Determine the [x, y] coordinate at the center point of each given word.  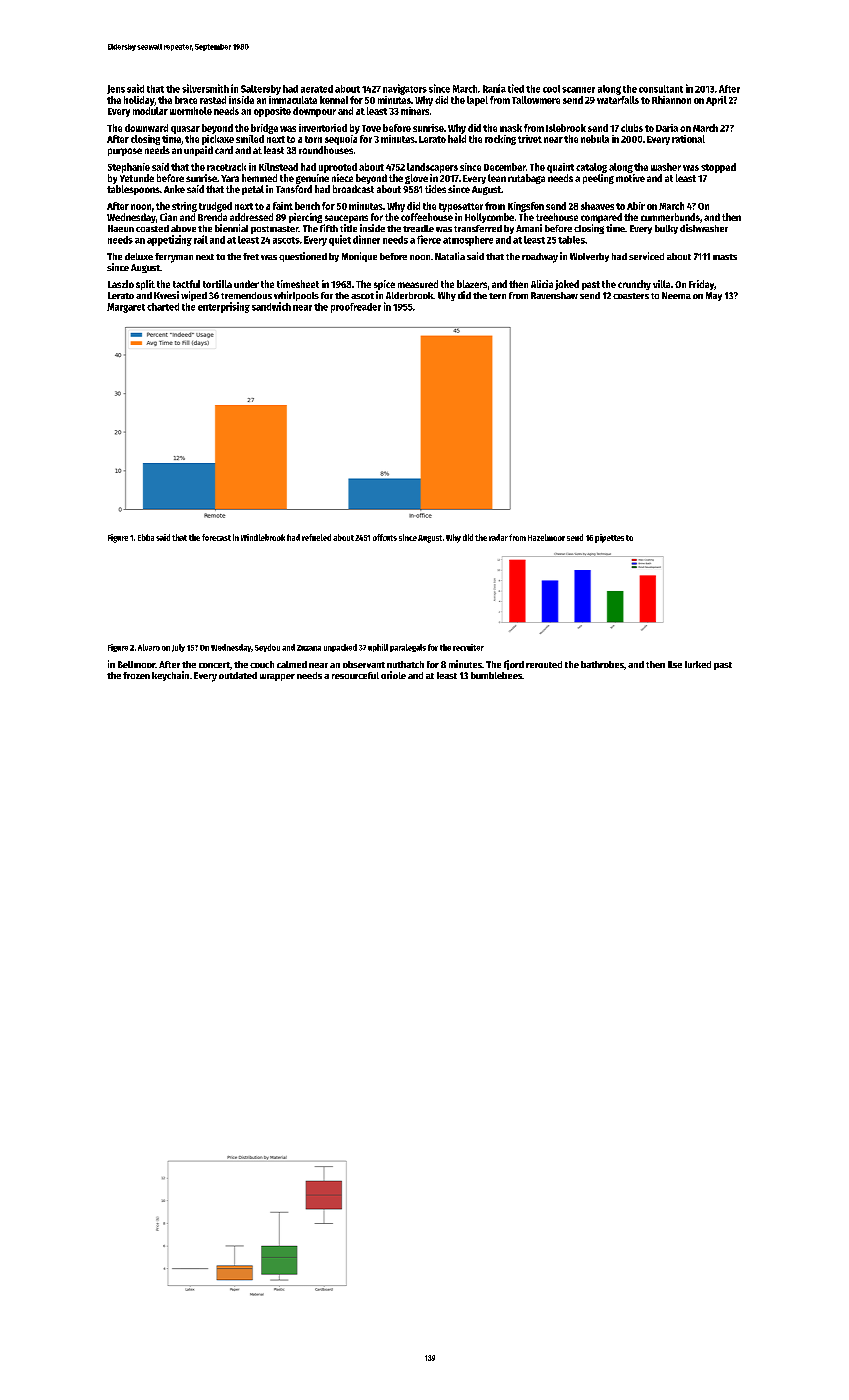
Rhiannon [671, 100]
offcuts [385, 537]
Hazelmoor [546, 537]
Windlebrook [263, 537]
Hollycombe [489, 218]
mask [511, 128]
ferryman [174, 258]
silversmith [205, 88]
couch [262, 664]
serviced [646, 256]
